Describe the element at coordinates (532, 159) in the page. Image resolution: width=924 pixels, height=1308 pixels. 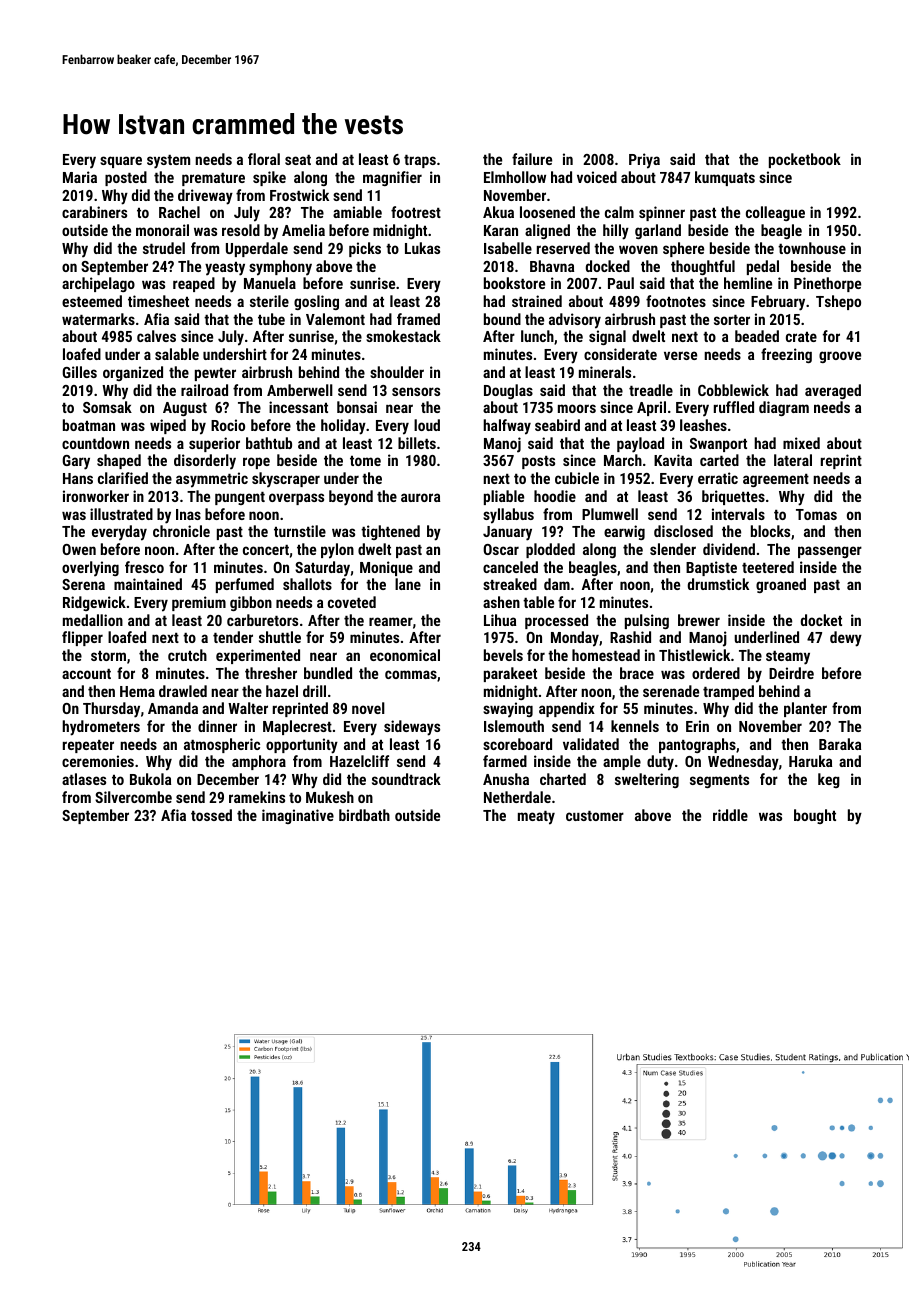
I see `failure` at that location.
